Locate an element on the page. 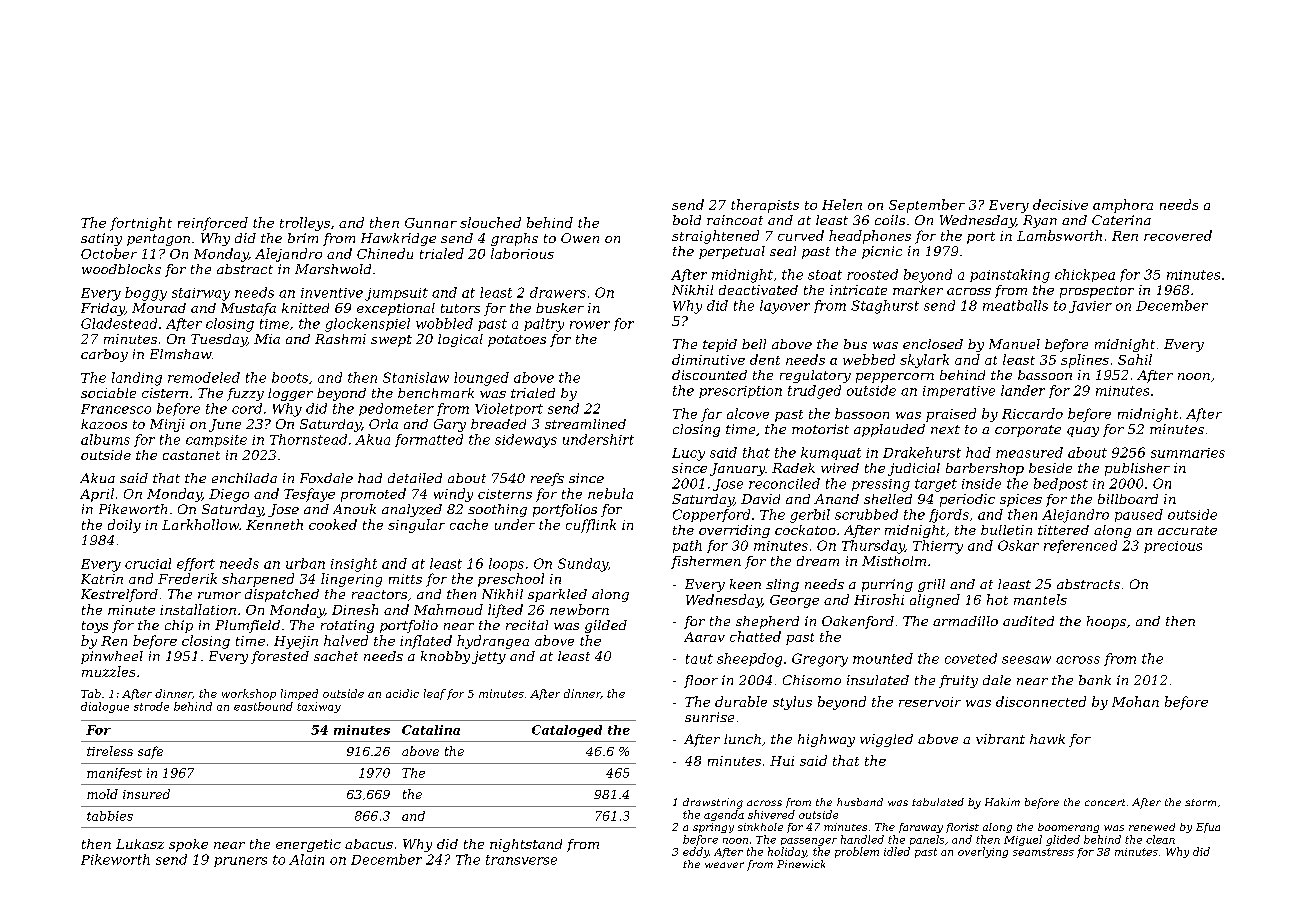  Lukasz is located at coordinates (140, 844).
